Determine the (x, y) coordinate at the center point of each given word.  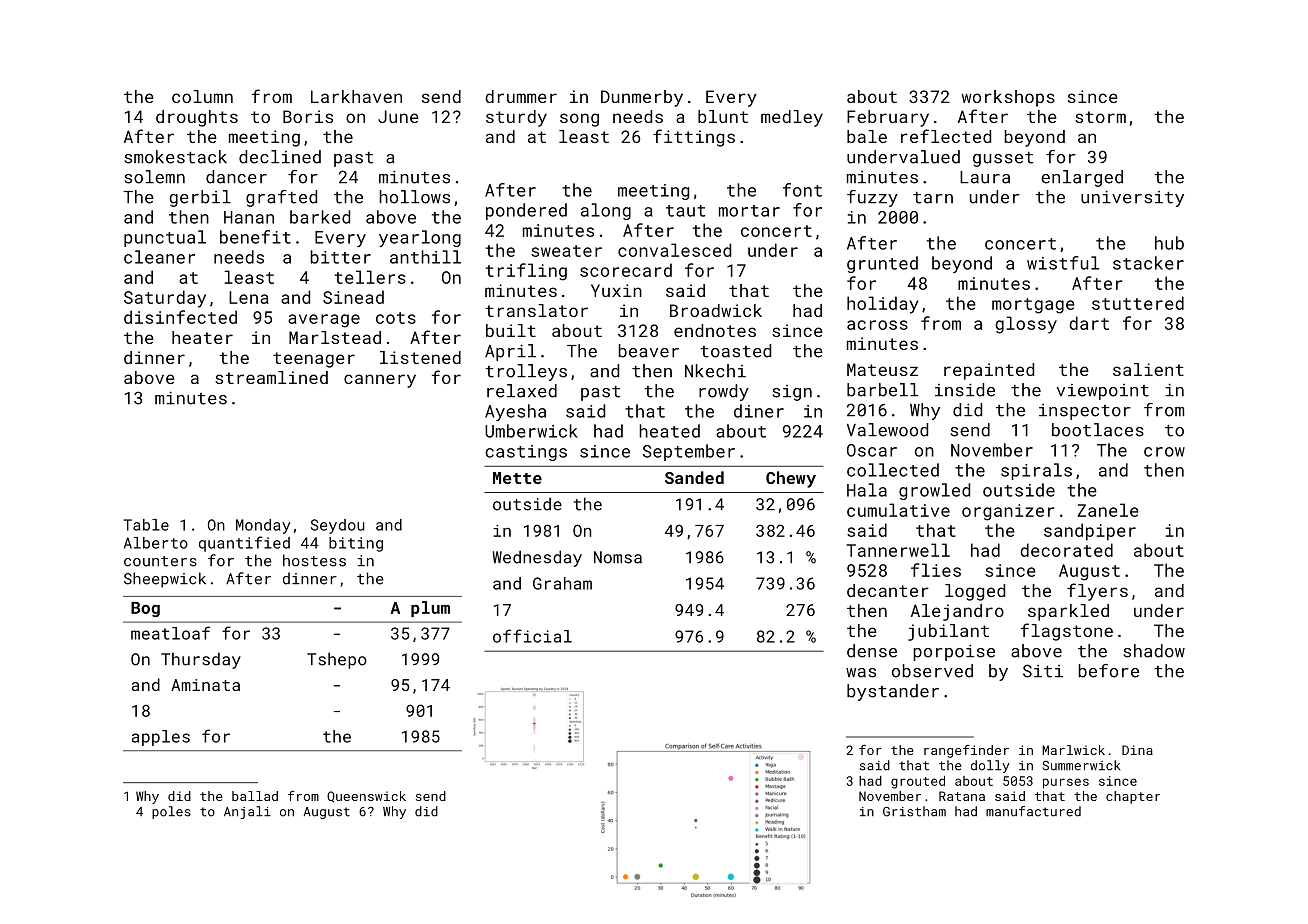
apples (161, 738)
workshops (1008, 98)
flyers (1097, 592)
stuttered (1138, 303)
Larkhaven (356, 96)
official (532, 636)
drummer (521, 96)
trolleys (526, 372)
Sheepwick (165, 580)
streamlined (271, 377)
